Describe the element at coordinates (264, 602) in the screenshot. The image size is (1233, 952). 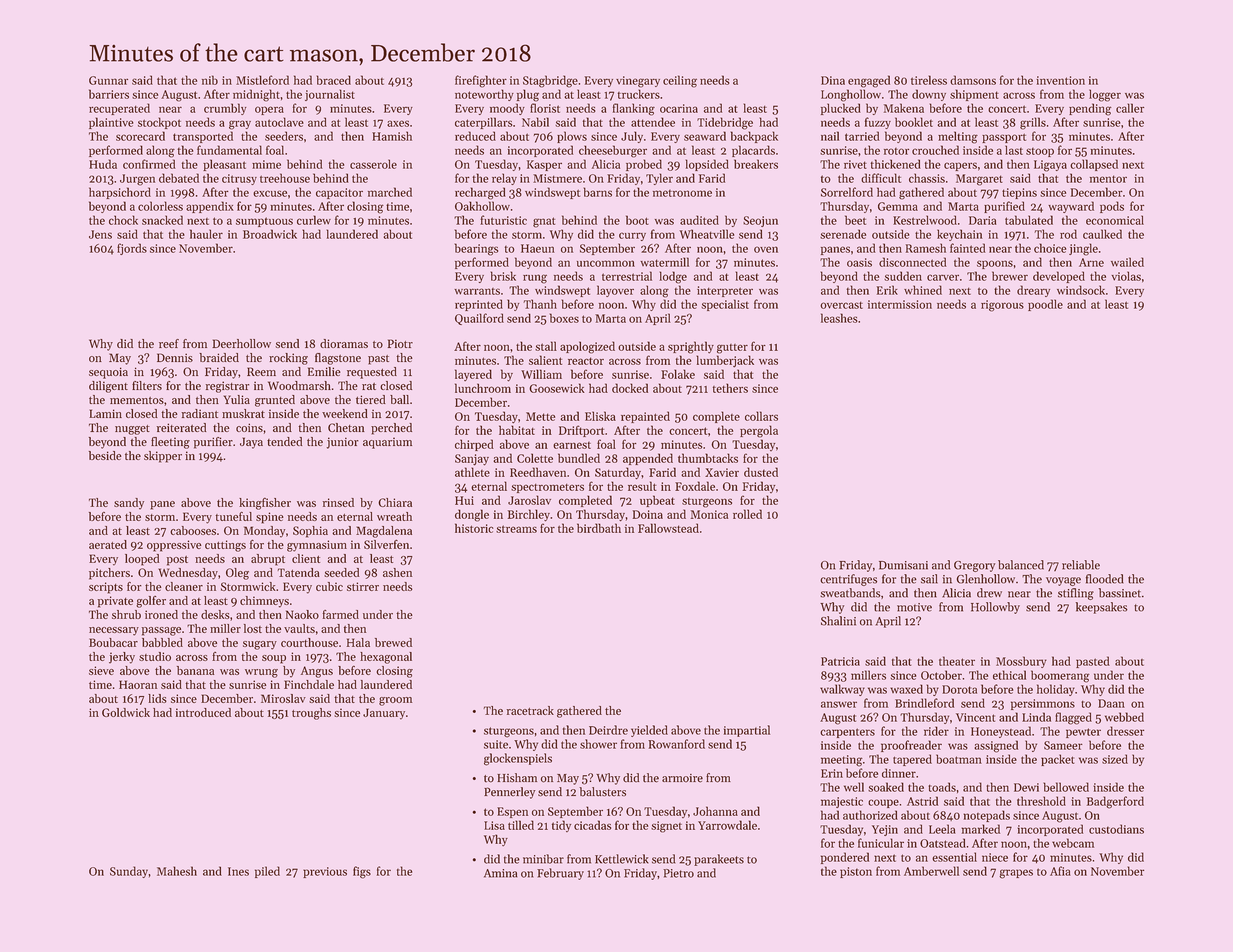
I see `chimneys` at that location.
